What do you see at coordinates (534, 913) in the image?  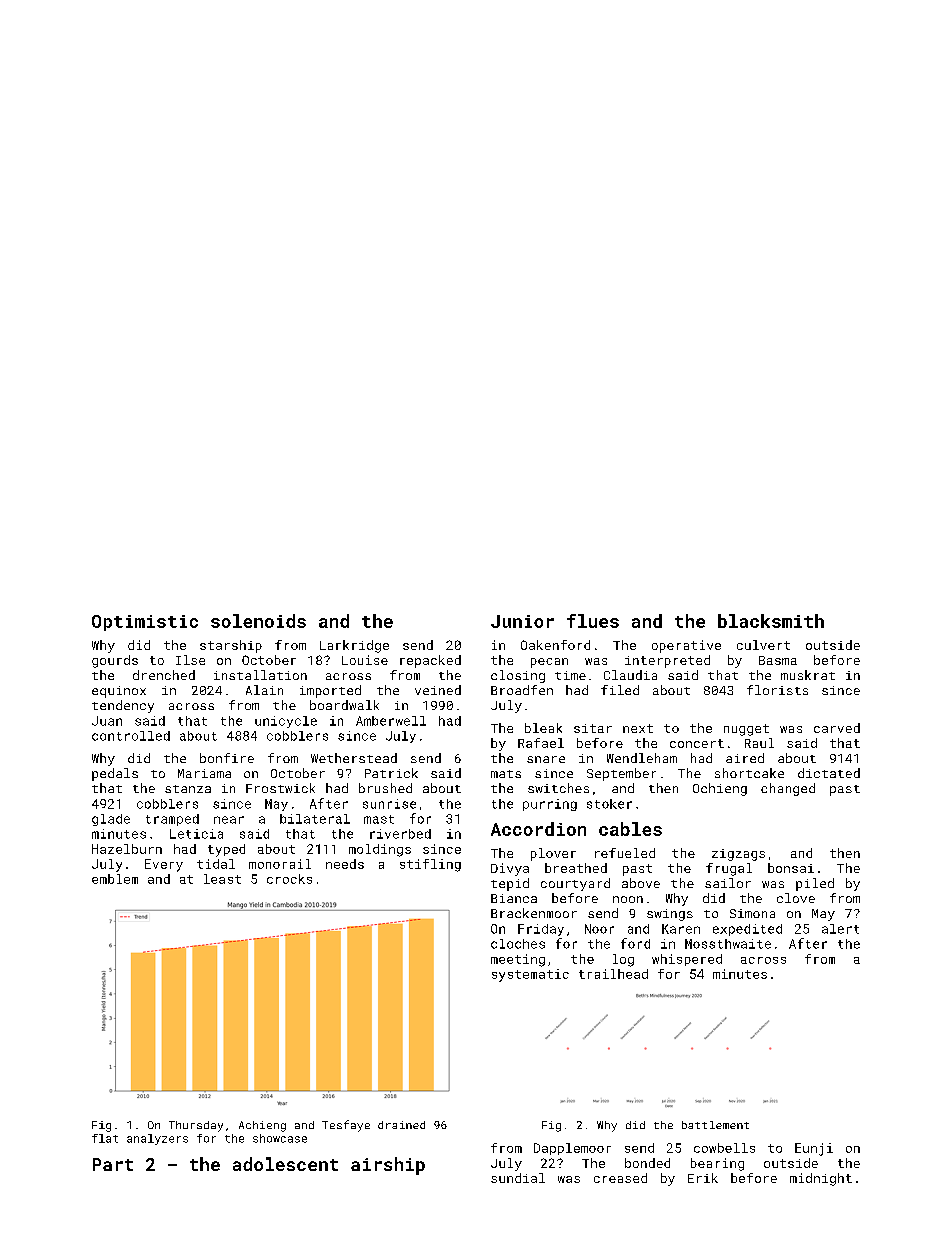 I see `Brackenmoor` at bounding box center [534, 913].
